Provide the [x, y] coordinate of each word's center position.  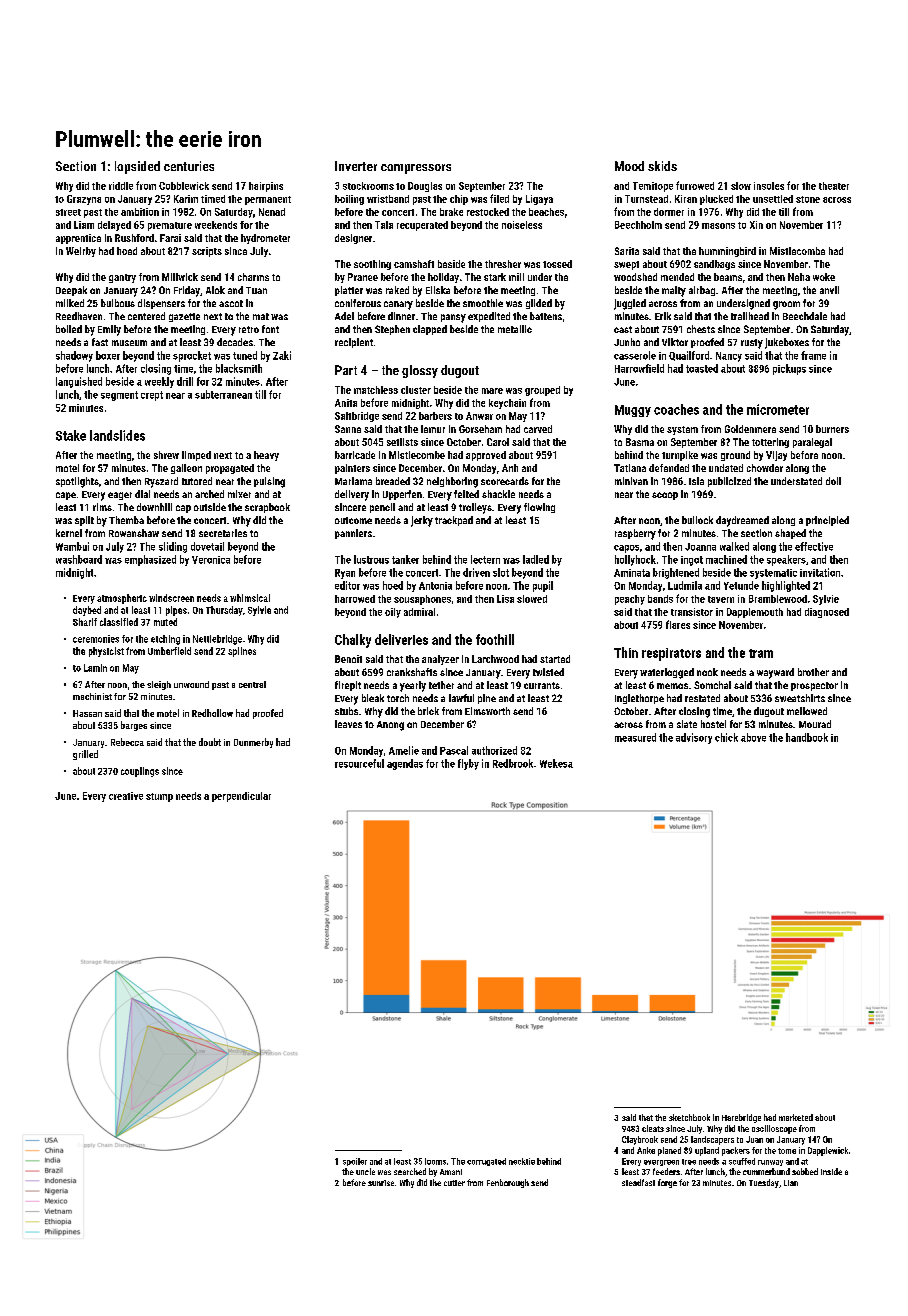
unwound [191, 684]
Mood [629, 166]
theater [834, 186]
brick [428, 711]
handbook [807, 737]
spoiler [355, 1162]
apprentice [78, 239]
